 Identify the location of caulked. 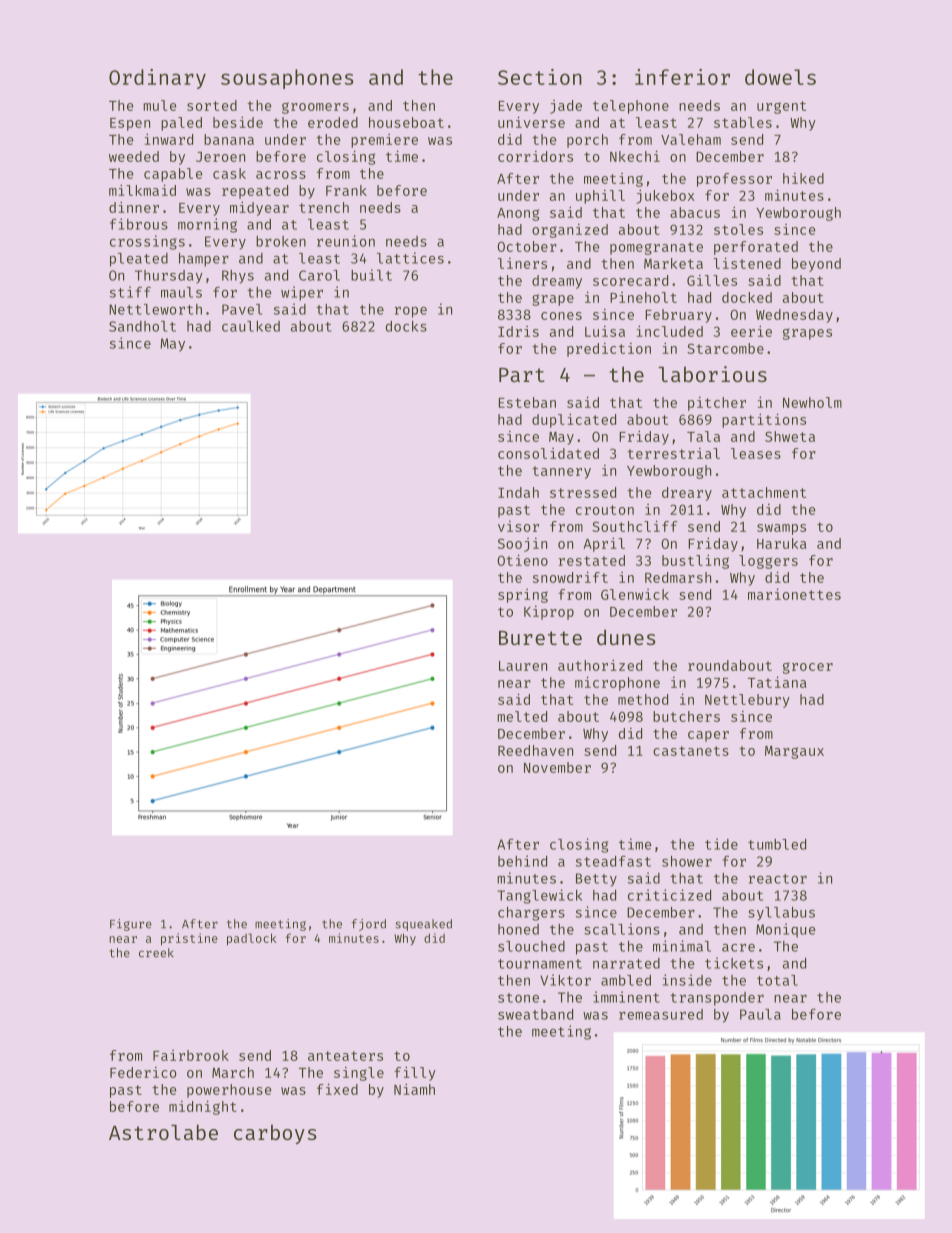
(251, 326).
